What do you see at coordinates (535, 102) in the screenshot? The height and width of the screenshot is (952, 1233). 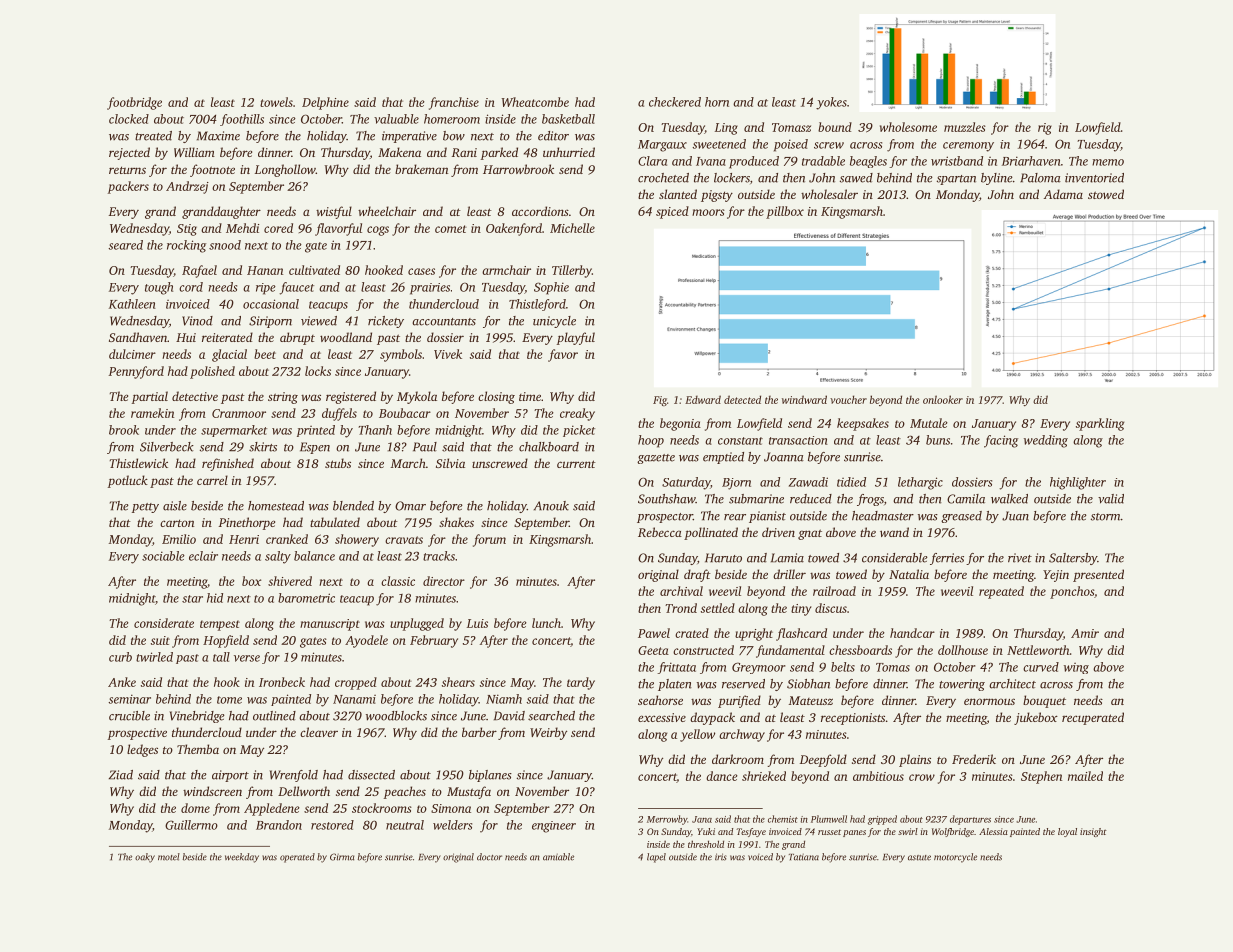 I see `Wheatcombe` at bounding box center [535, 102].
